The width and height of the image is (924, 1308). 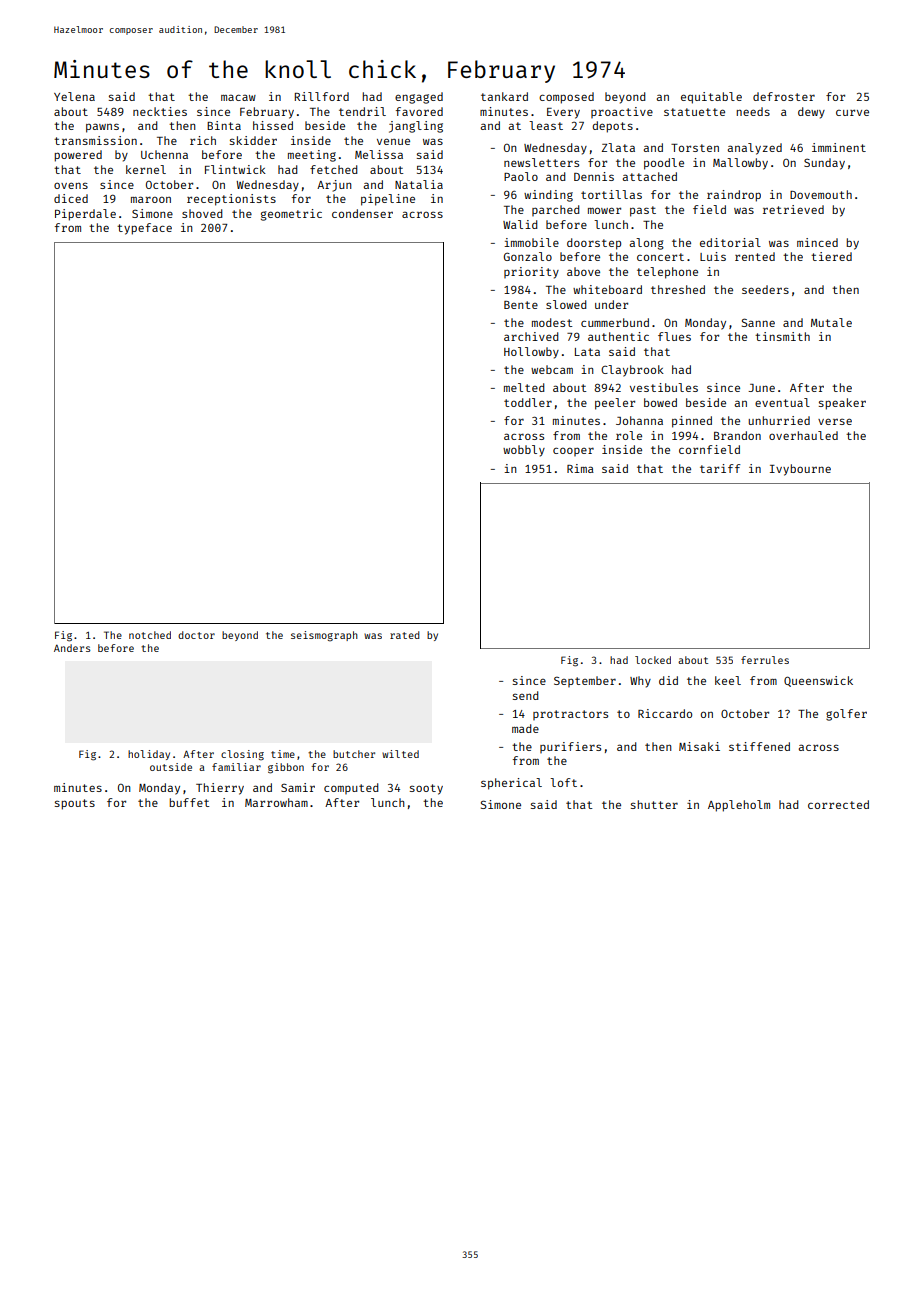 I want to click on archived, so click(x=531, y=336).
